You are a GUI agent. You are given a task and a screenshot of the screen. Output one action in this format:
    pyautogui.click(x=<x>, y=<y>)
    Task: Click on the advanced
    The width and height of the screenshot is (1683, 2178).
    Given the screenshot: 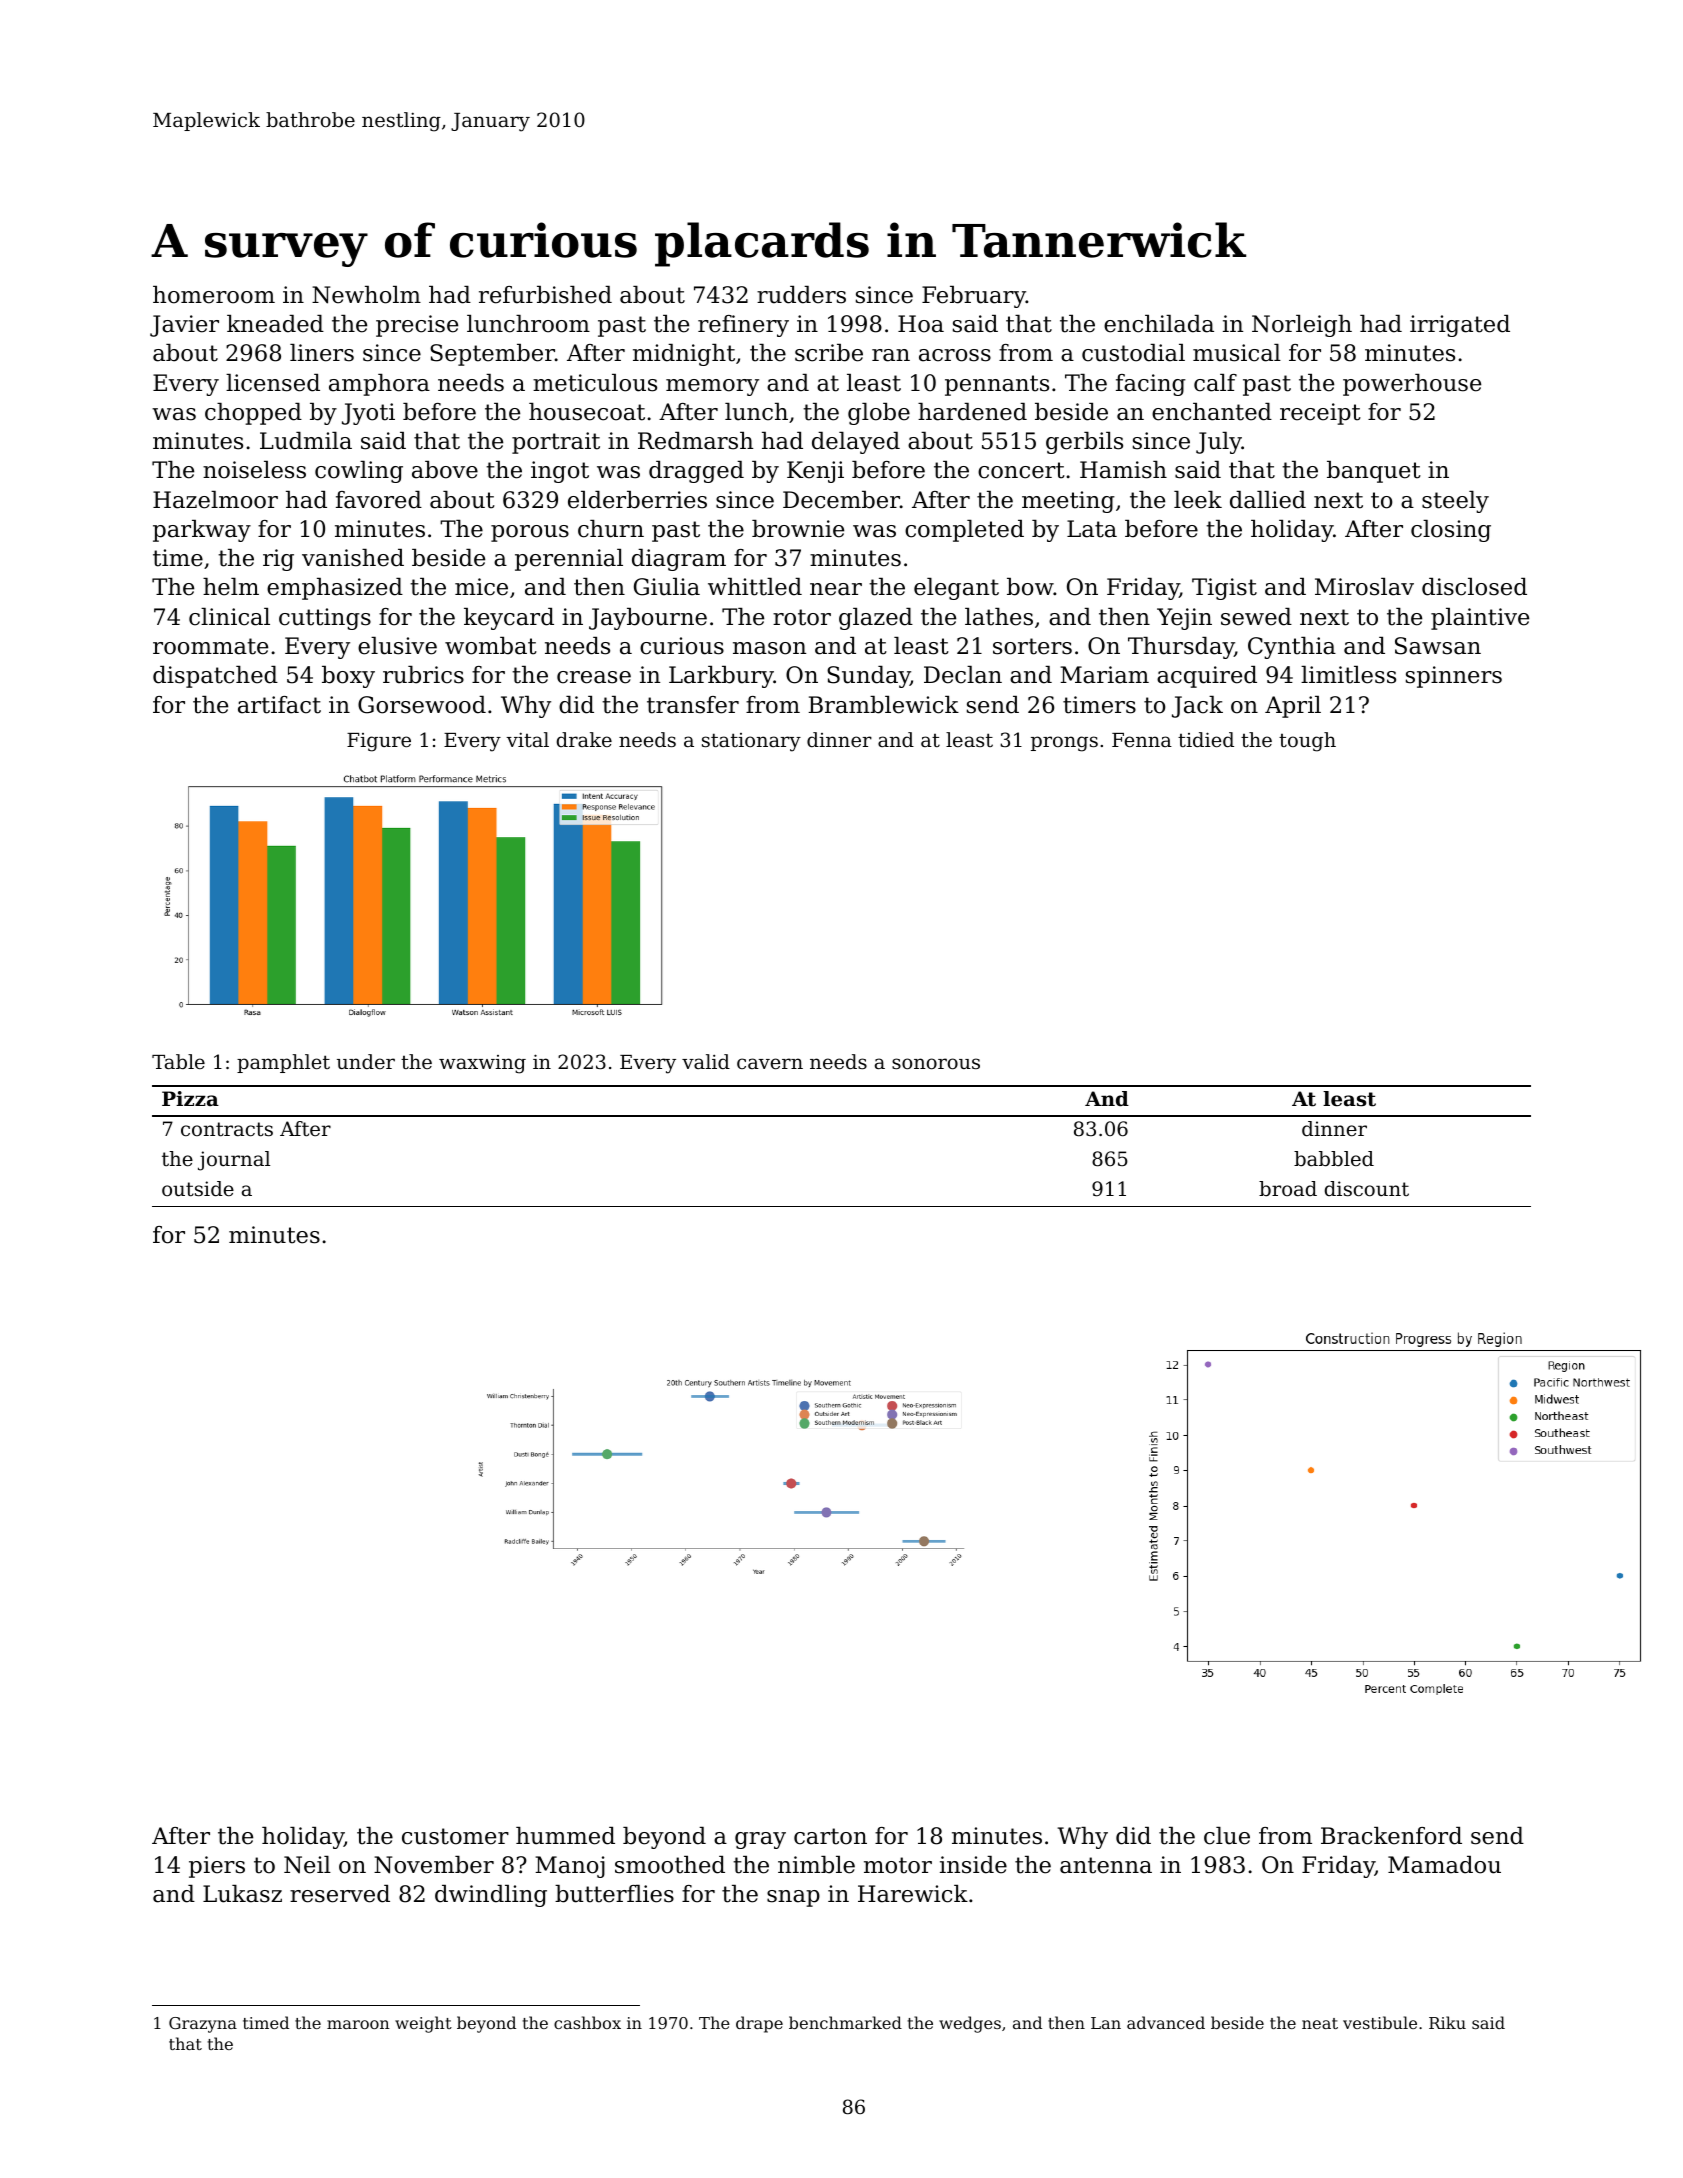 What is the action you would take?
    pyautogui.click(x=1166, y=2022)
